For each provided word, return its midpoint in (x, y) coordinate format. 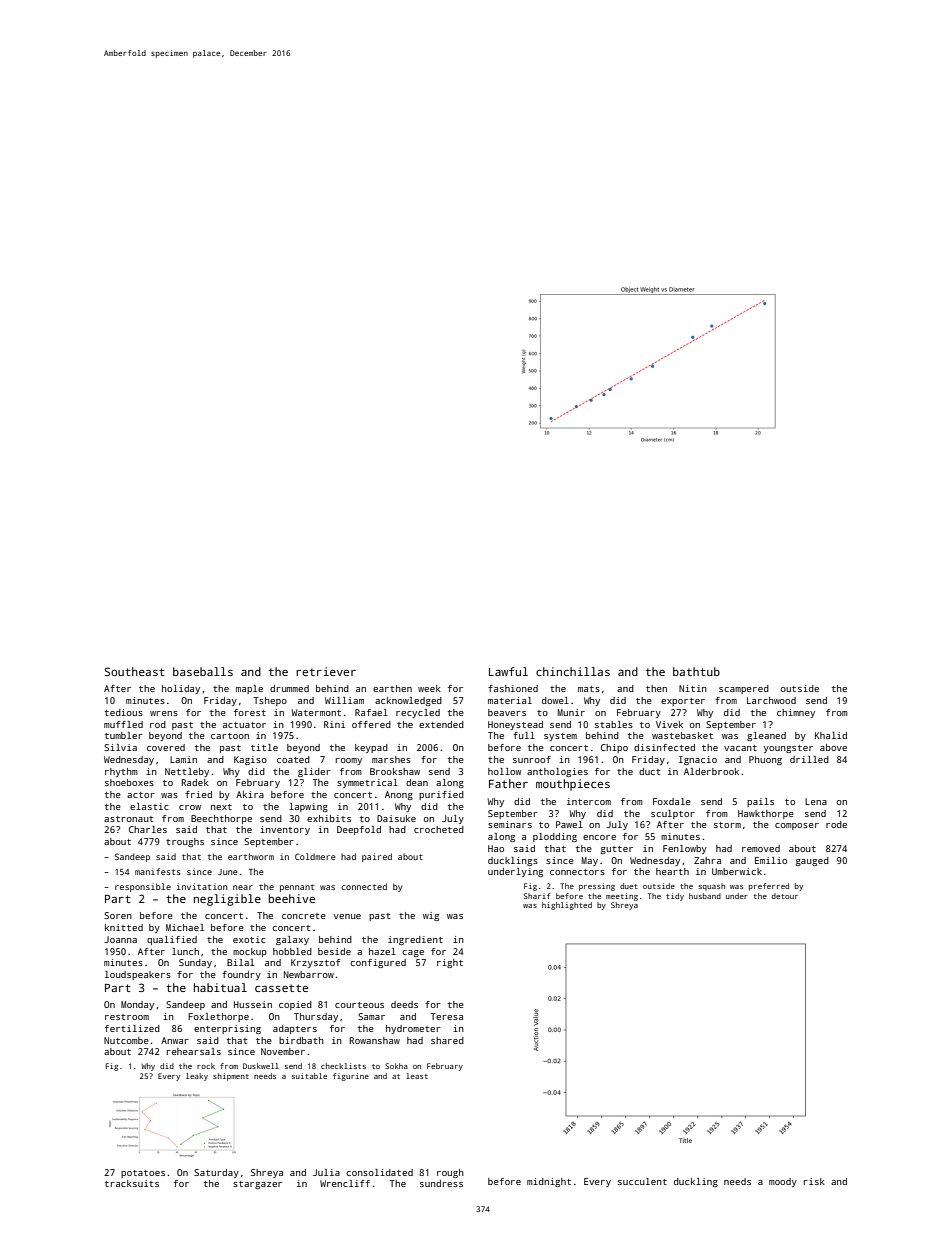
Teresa (447, 1016)
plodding (555, 837)
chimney (796, 713)
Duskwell (261, 1066)
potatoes (143, 1174)
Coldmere (315, 856)
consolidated (379, 1172)
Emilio (771, 860)
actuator (244, 725)
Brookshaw (395, 771)
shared (447, 1040)
